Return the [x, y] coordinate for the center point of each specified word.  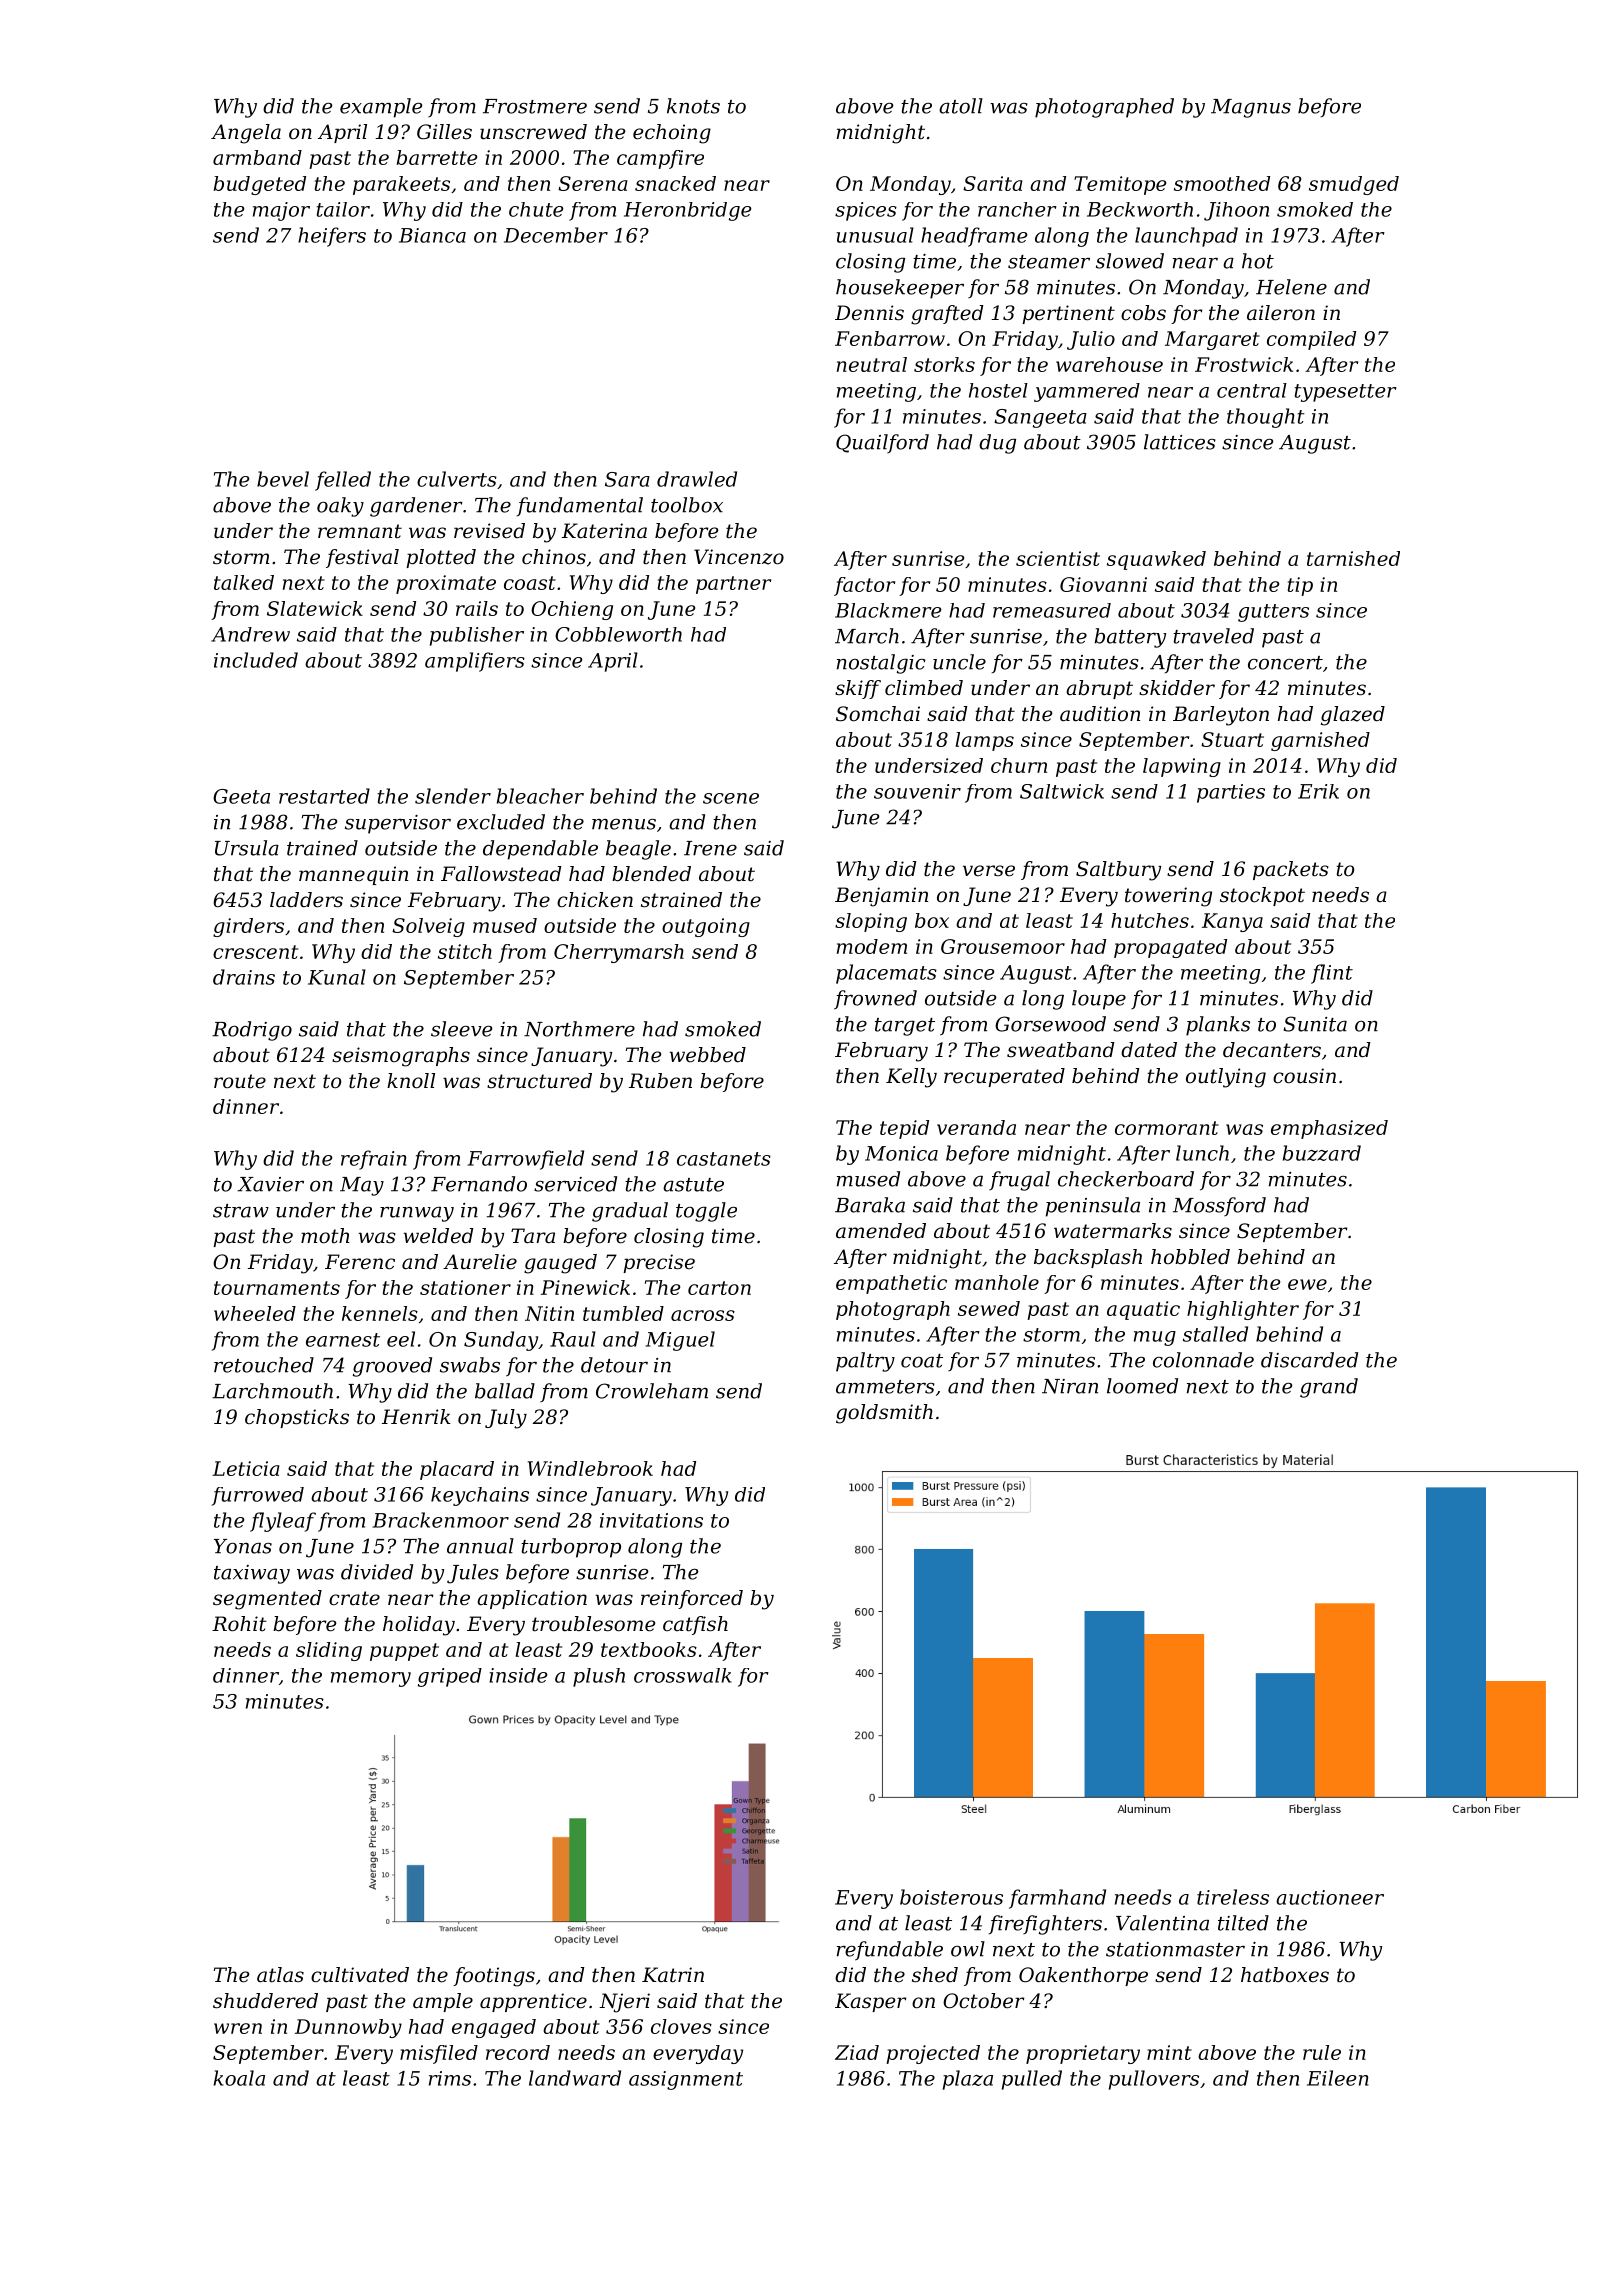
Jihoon [1236, 211]
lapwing [1182, 767]
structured [539, 1081]
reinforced [692, 1599]
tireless [1233, 1897]
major [281, 211]
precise [659, 1263]
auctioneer [1330, 1897]
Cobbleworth [618, 634]
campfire [660, 159]
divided [377, 1572]
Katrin [673, 1975]
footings [494, 1977]
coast [530, 583]
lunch [1202, 1153]
